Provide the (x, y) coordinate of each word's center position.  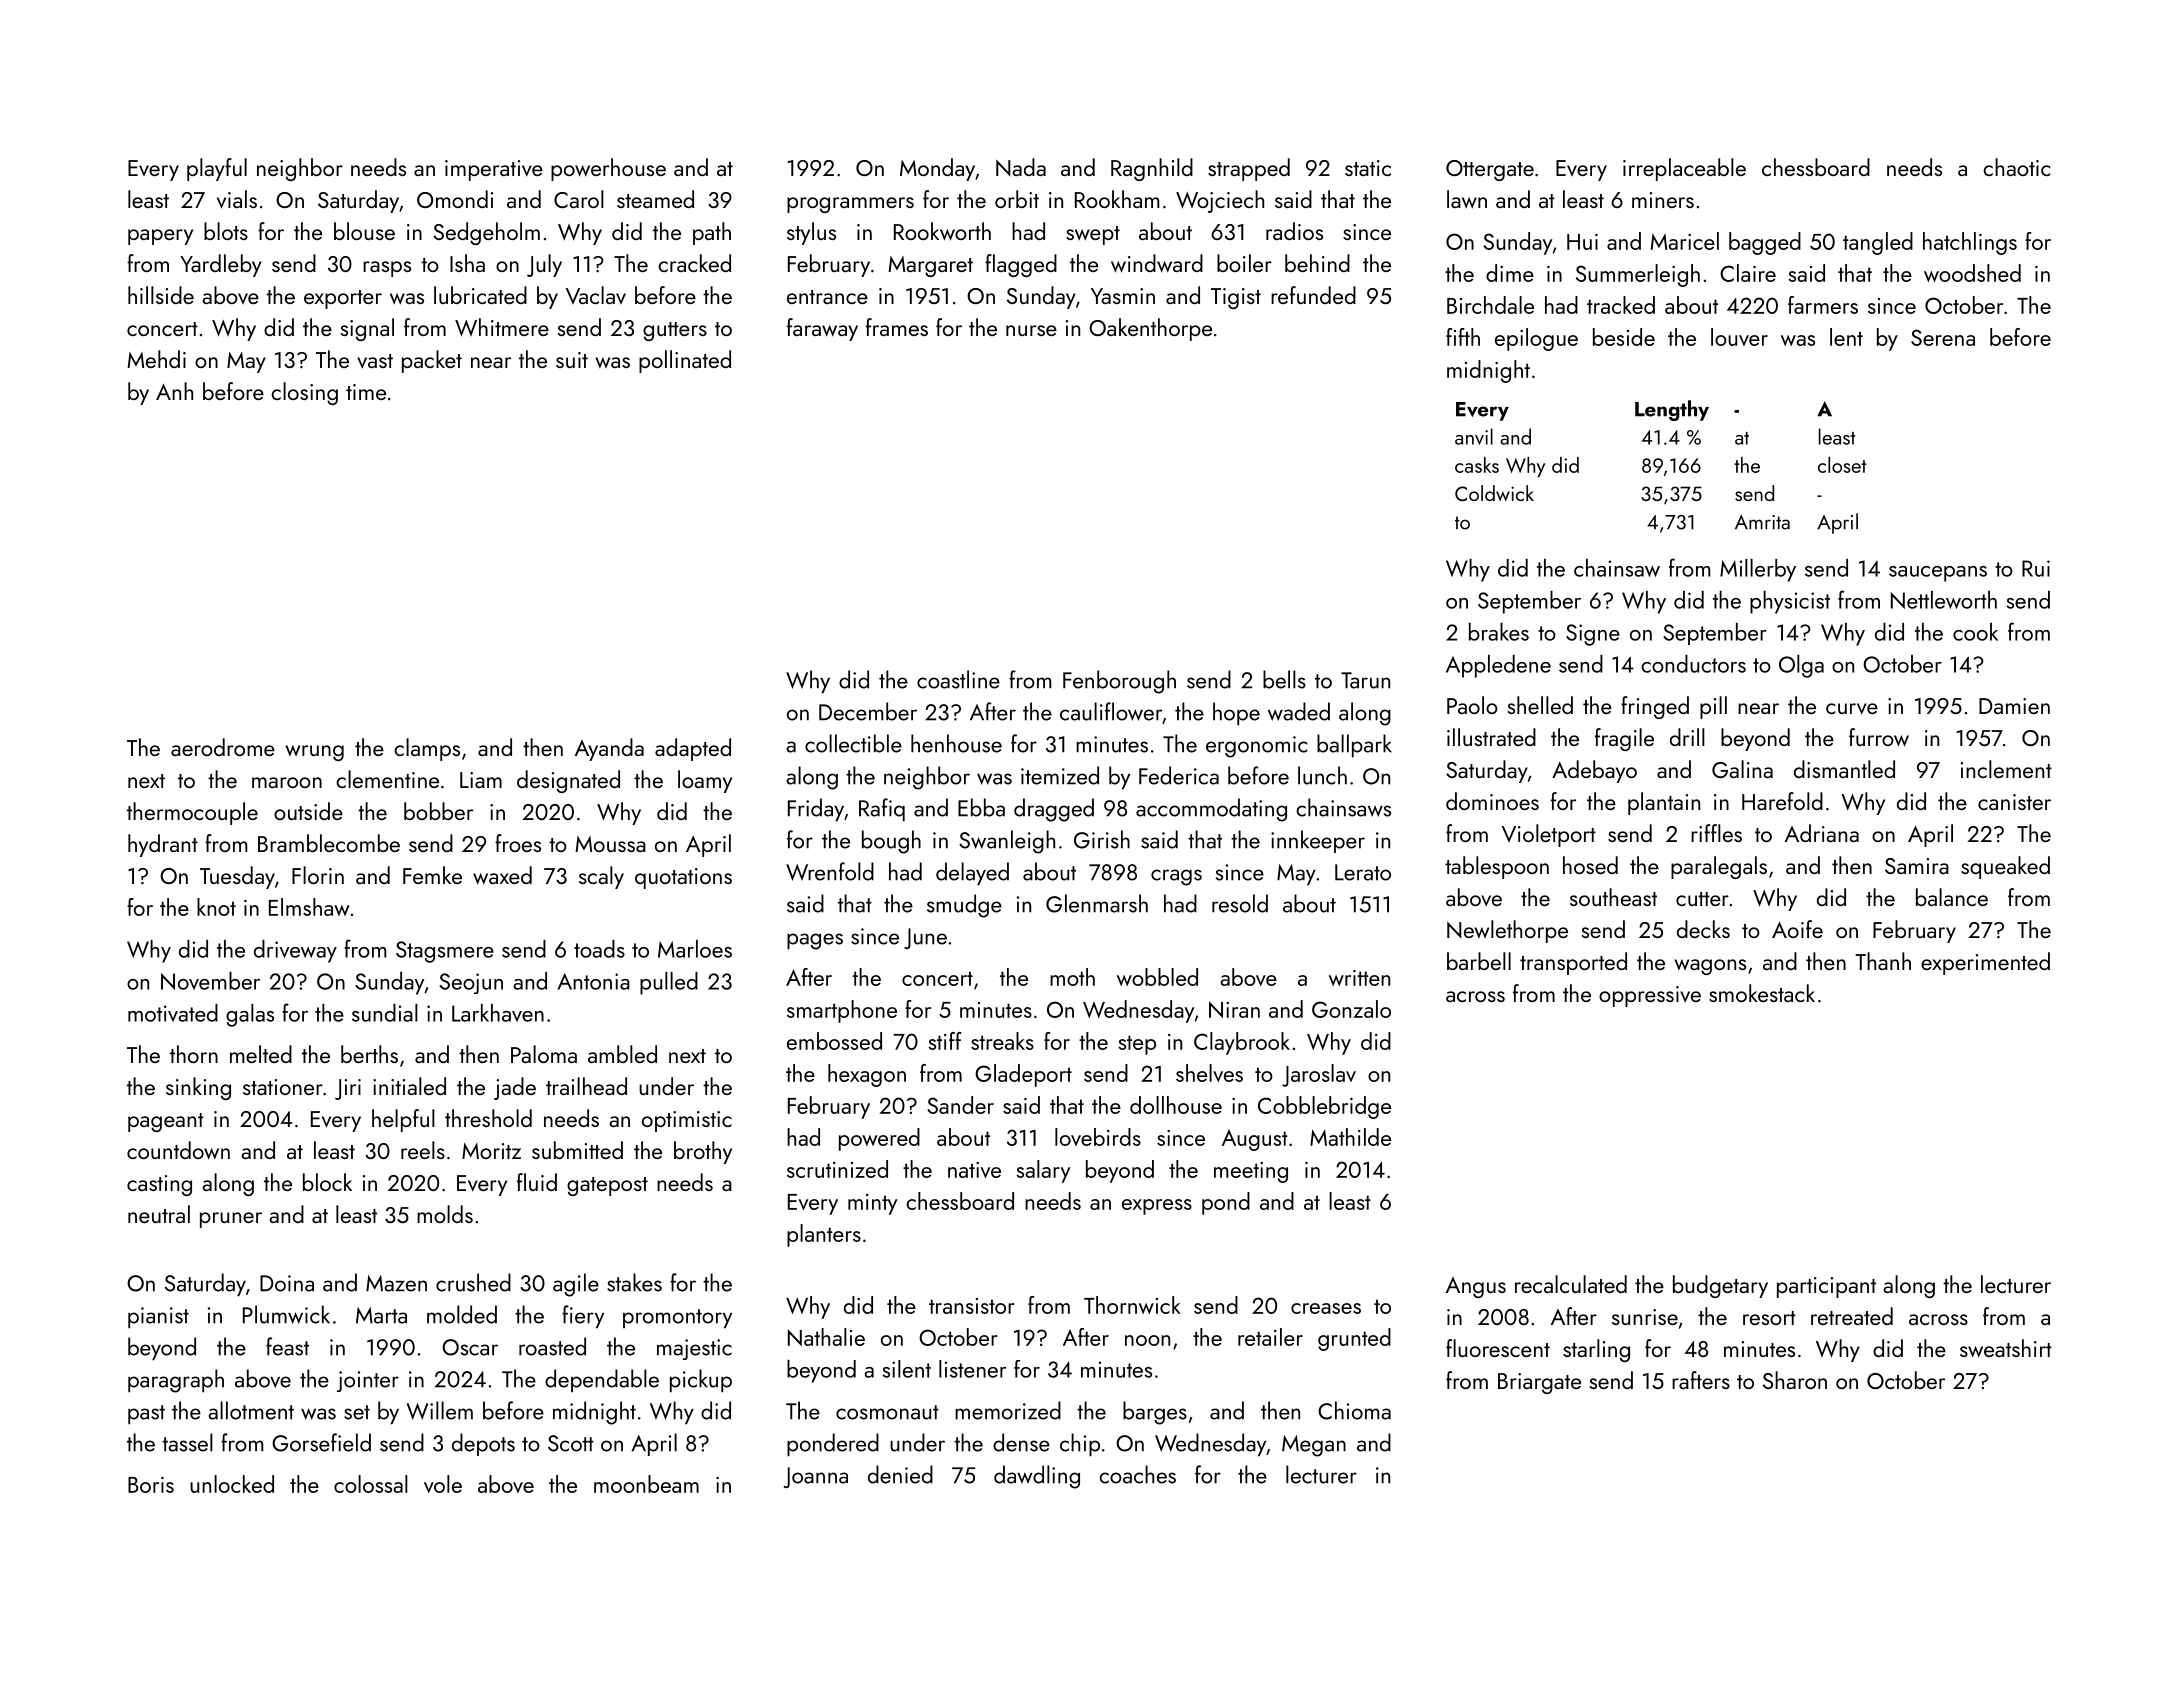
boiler (1244, 263)
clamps (427, 749)
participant (1826, 1287)
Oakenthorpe (1150, 329)
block (327, 1182)
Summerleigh (1638, 275)
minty (872, 1204)
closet (1842, 465)
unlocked (232, 1484)
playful (217, 169)
